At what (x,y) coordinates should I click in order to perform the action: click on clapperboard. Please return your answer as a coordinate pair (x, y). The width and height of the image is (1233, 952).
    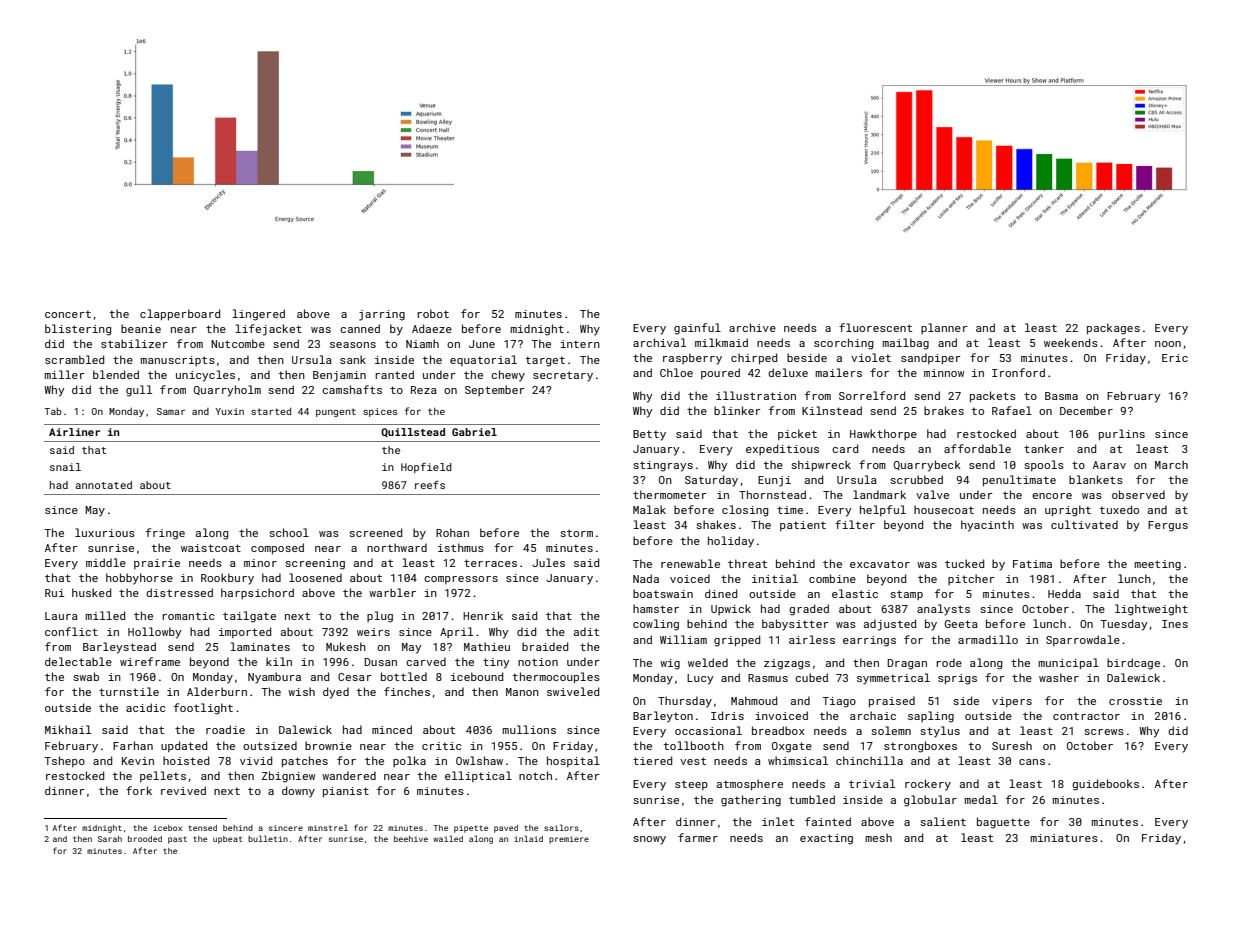
    Looking at the image, I should click on (180, 314).
